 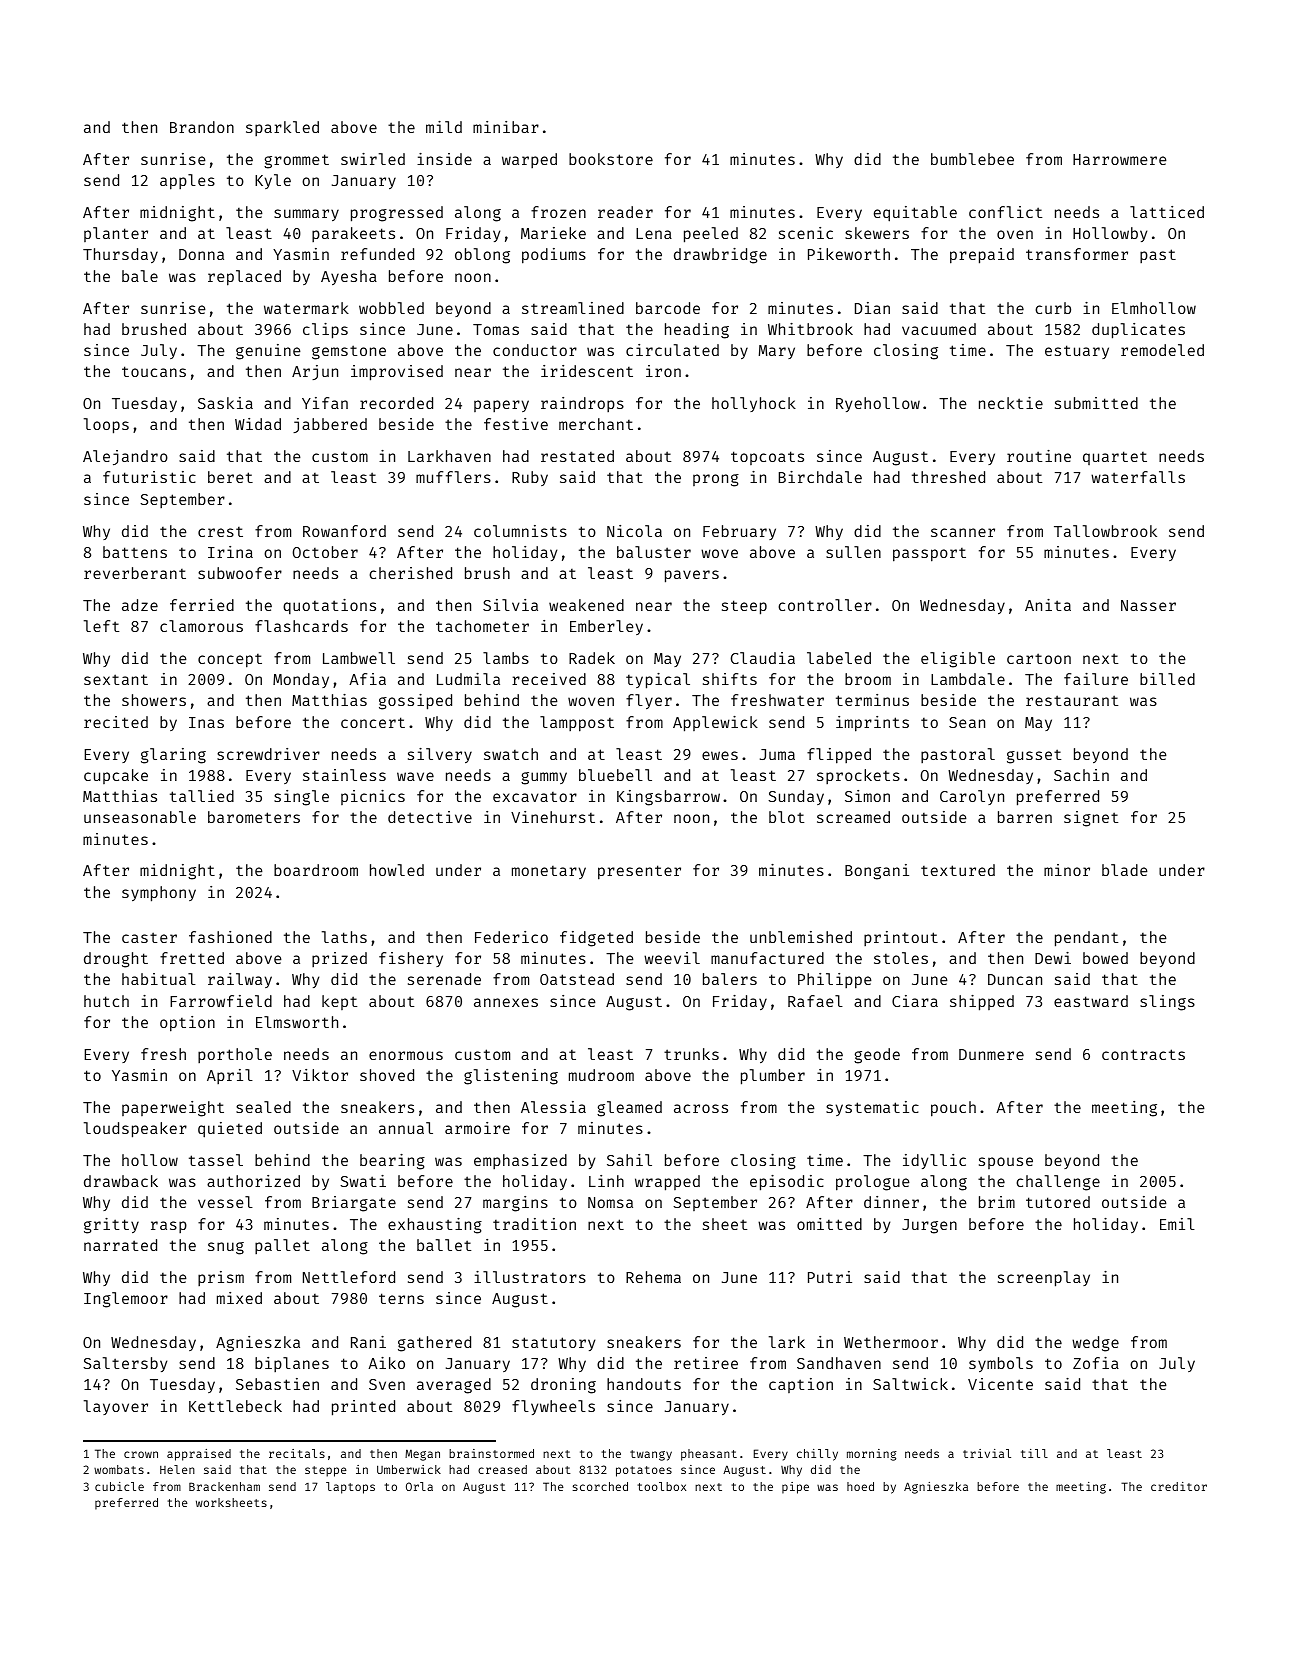 I want to click on minibar, so click(x=506, y=127).
